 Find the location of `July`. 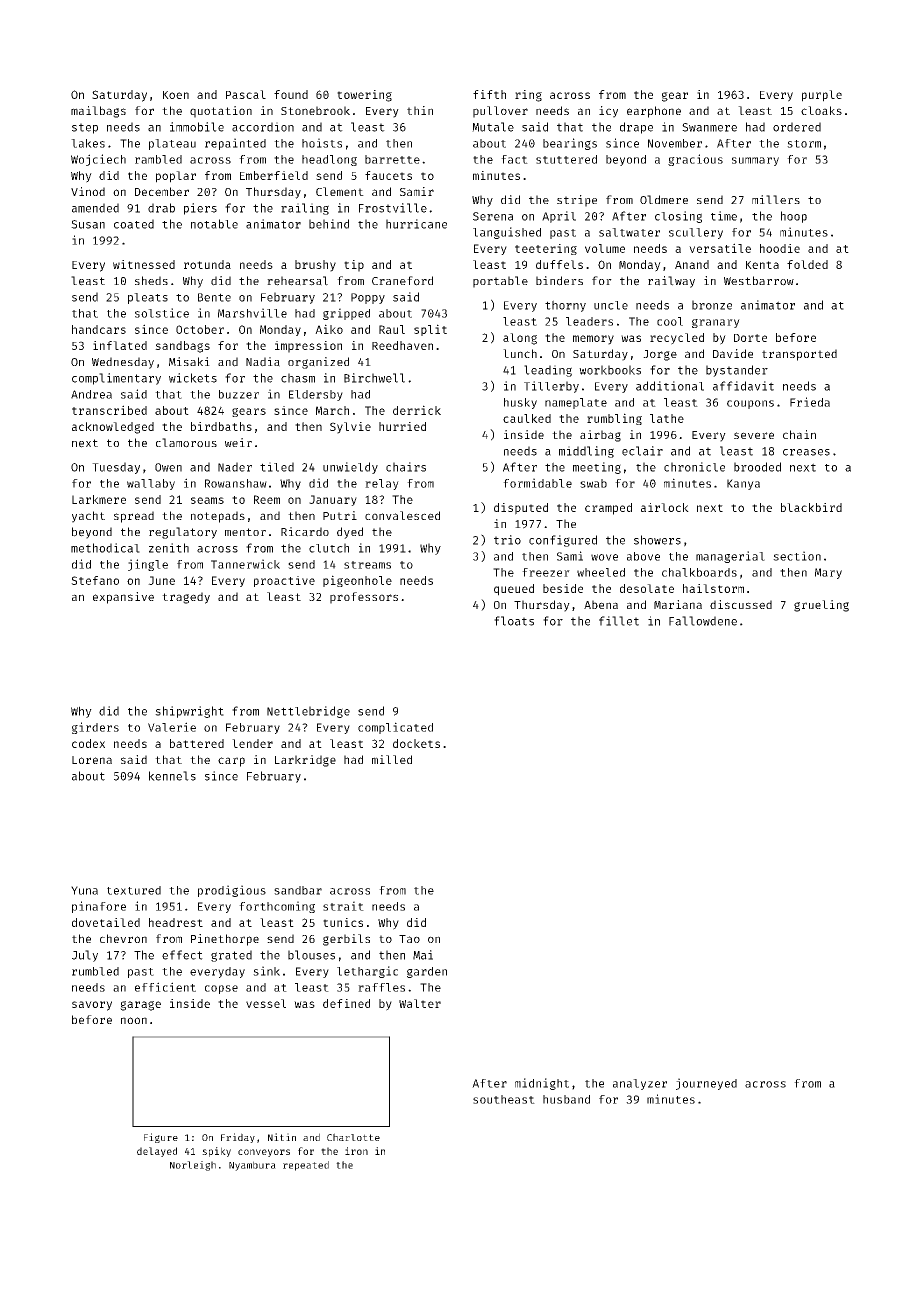

July is located at coordinates (85, 956).
